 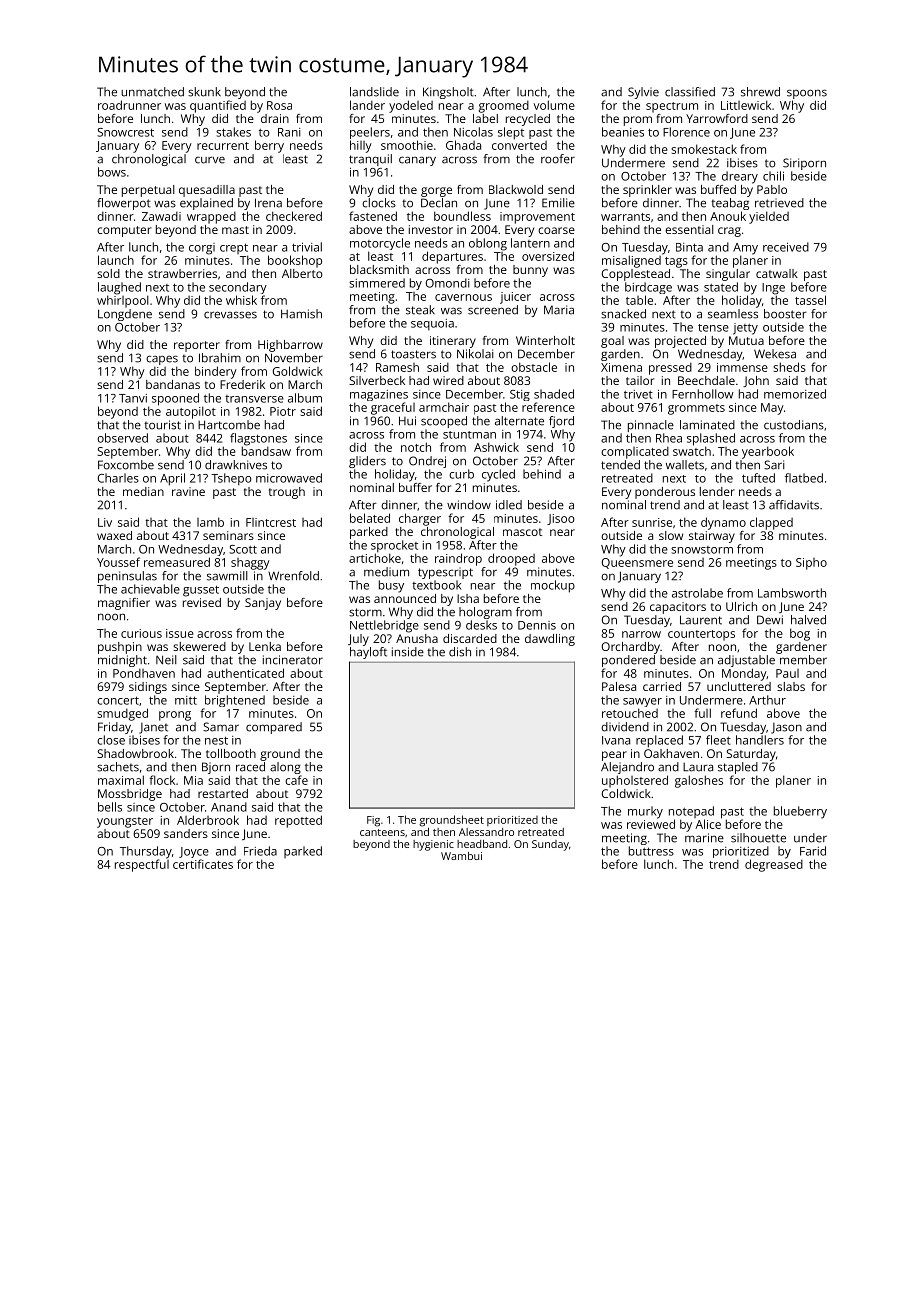 What do you see at coordinates (672, 107) in the screenshot?
I see `spectrum` at bounding box center [672, 107].
